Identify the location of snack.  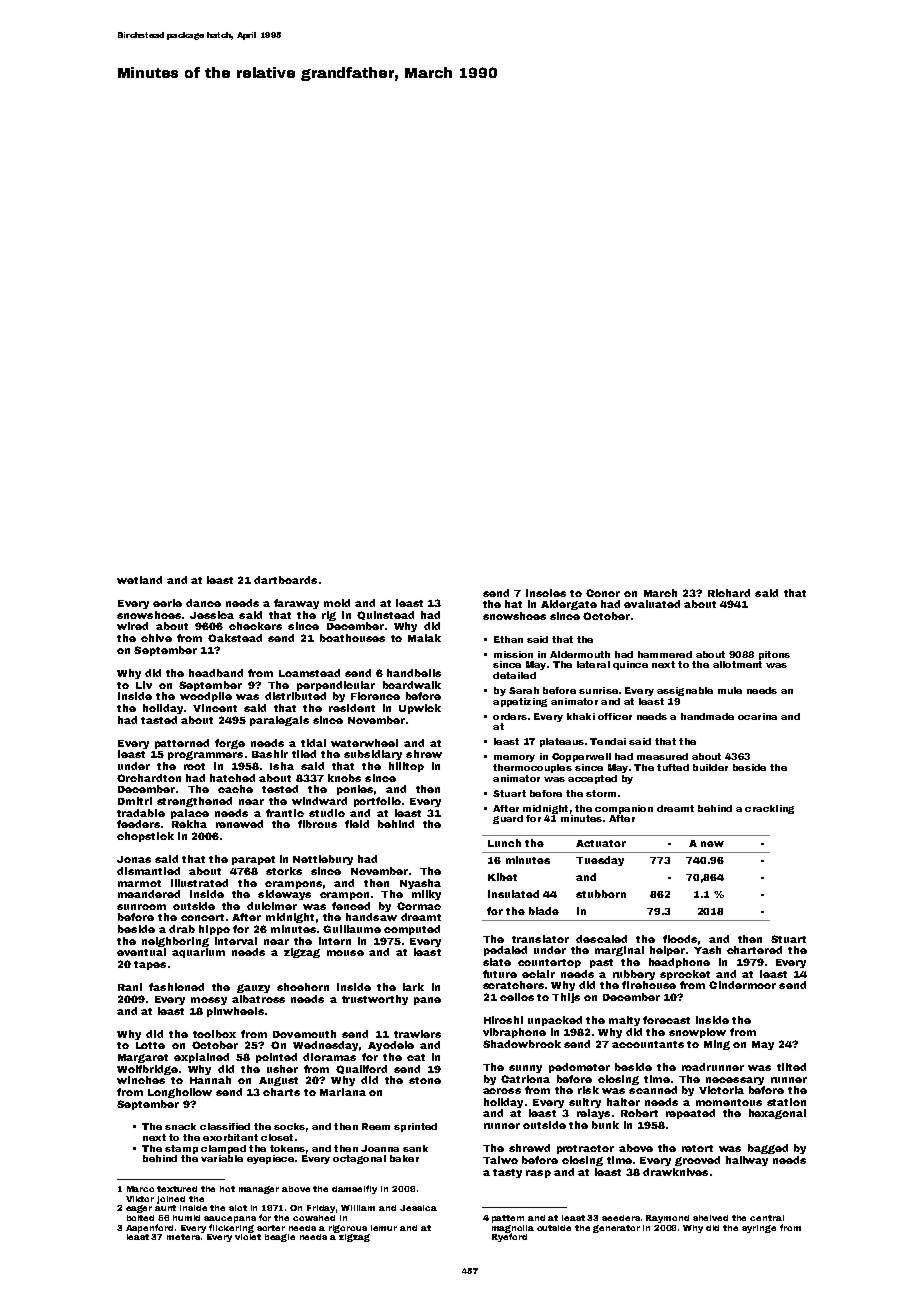
(180, 1126).
